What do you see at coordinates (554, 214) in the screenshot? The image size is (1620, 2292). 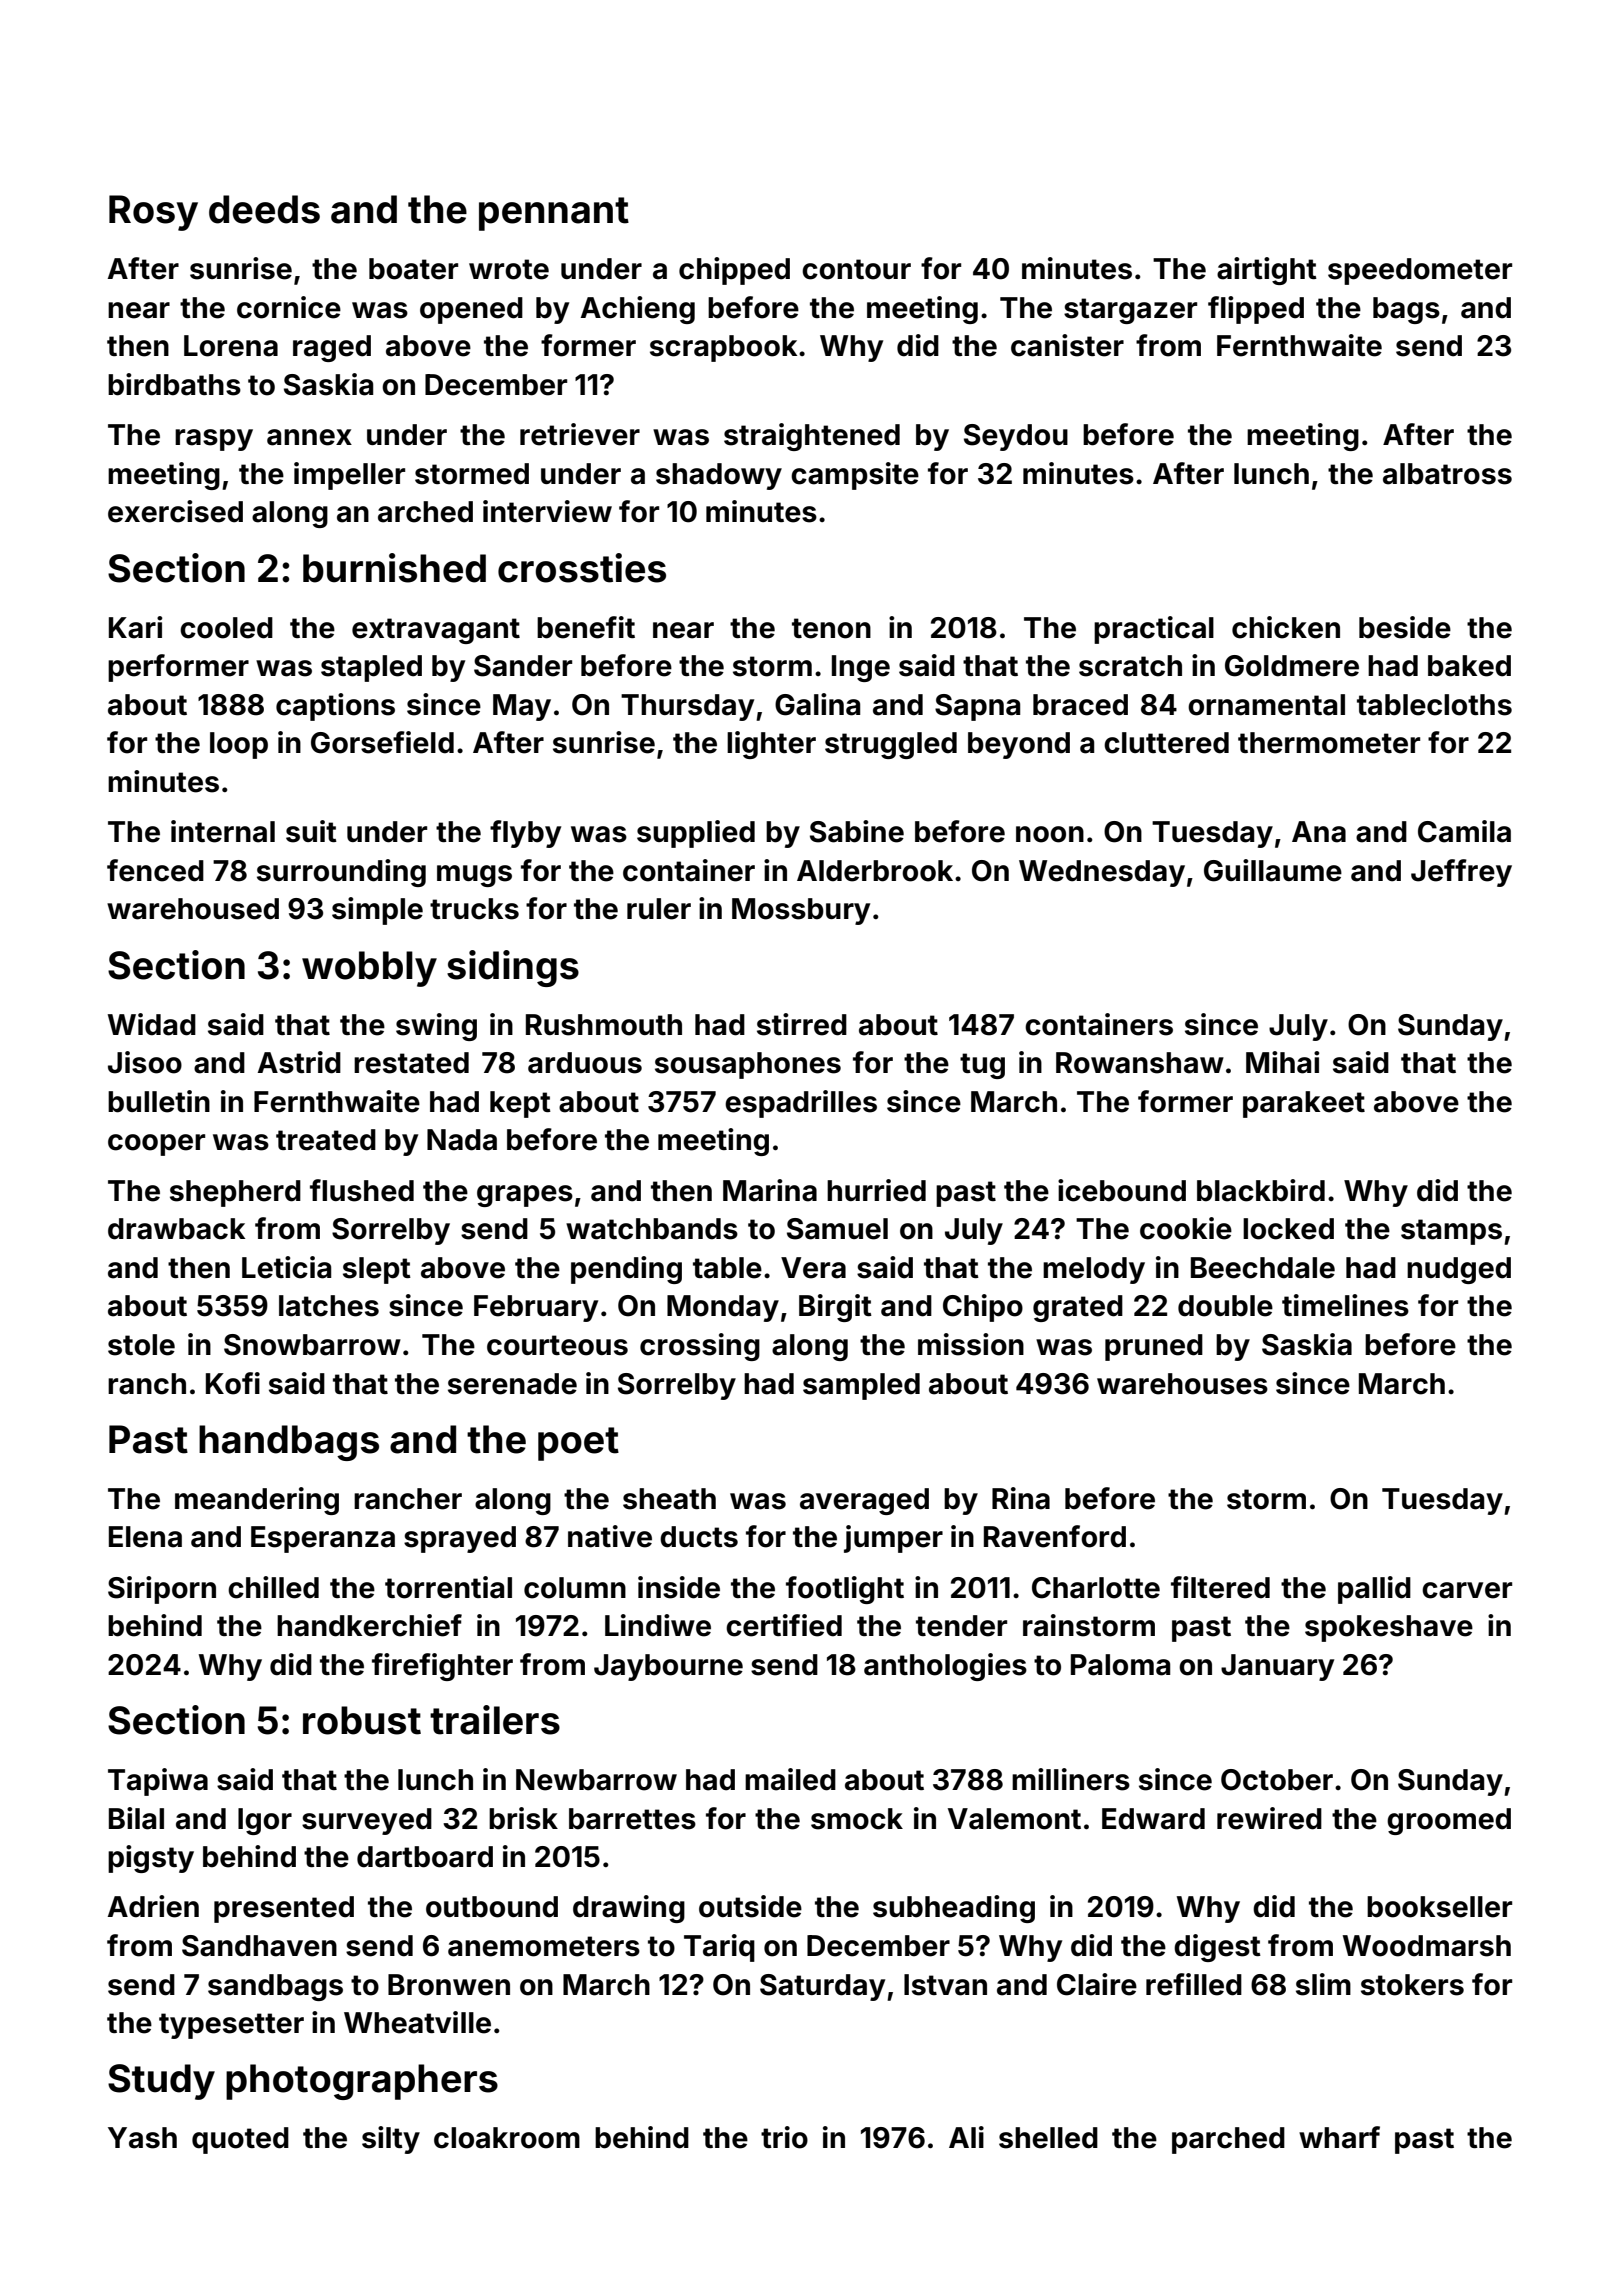 I see `pennant` at bounding box center [554, 214].
